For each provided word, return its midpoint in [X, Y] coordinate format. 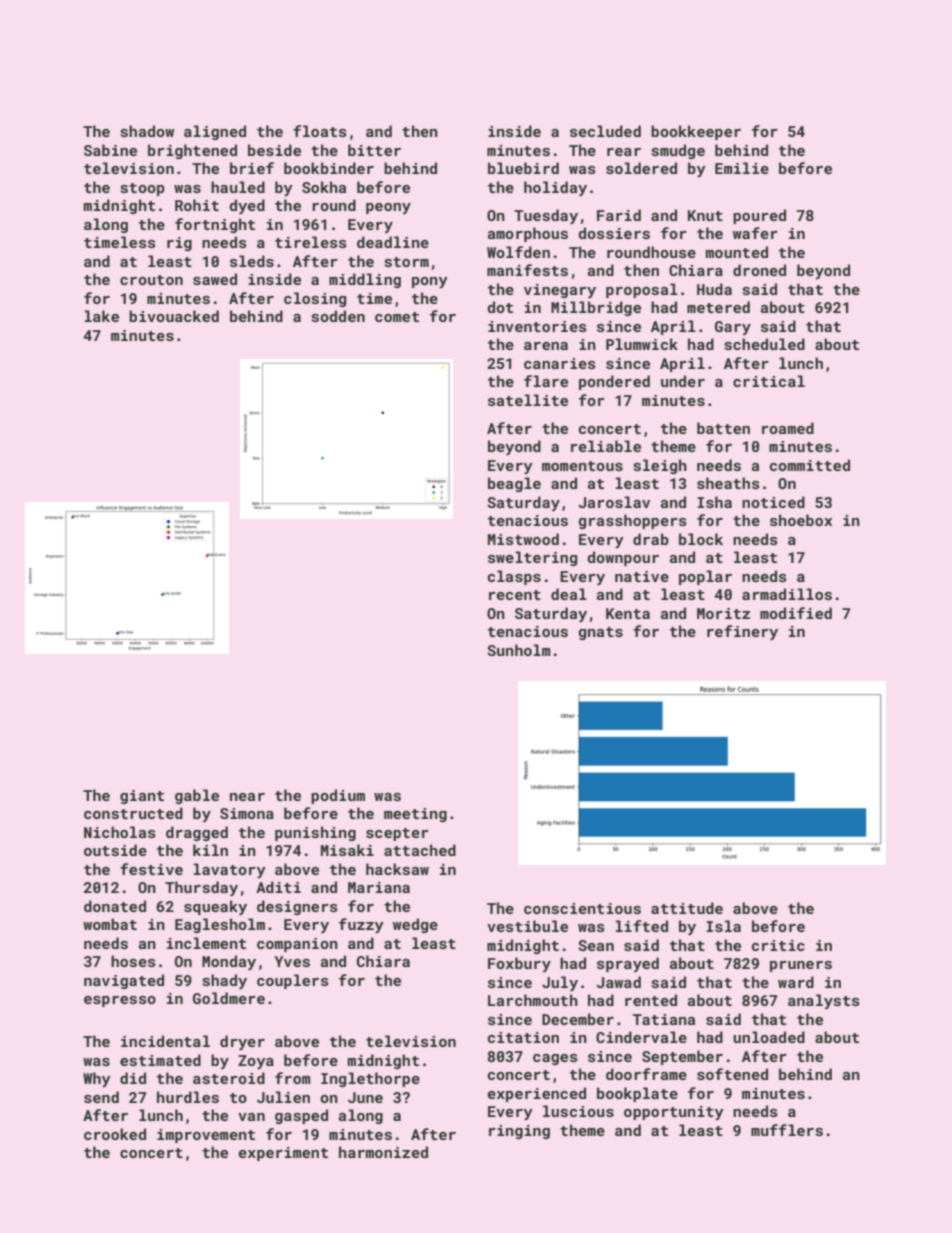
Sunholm [518, 650]
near [247, 797]
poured [759, 216]
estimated [160, 1060]
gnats [601, 633]
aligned [215, 132]
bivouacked [174, 316]
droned [759, 270]
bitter [374, 150]
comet [397, 317]
